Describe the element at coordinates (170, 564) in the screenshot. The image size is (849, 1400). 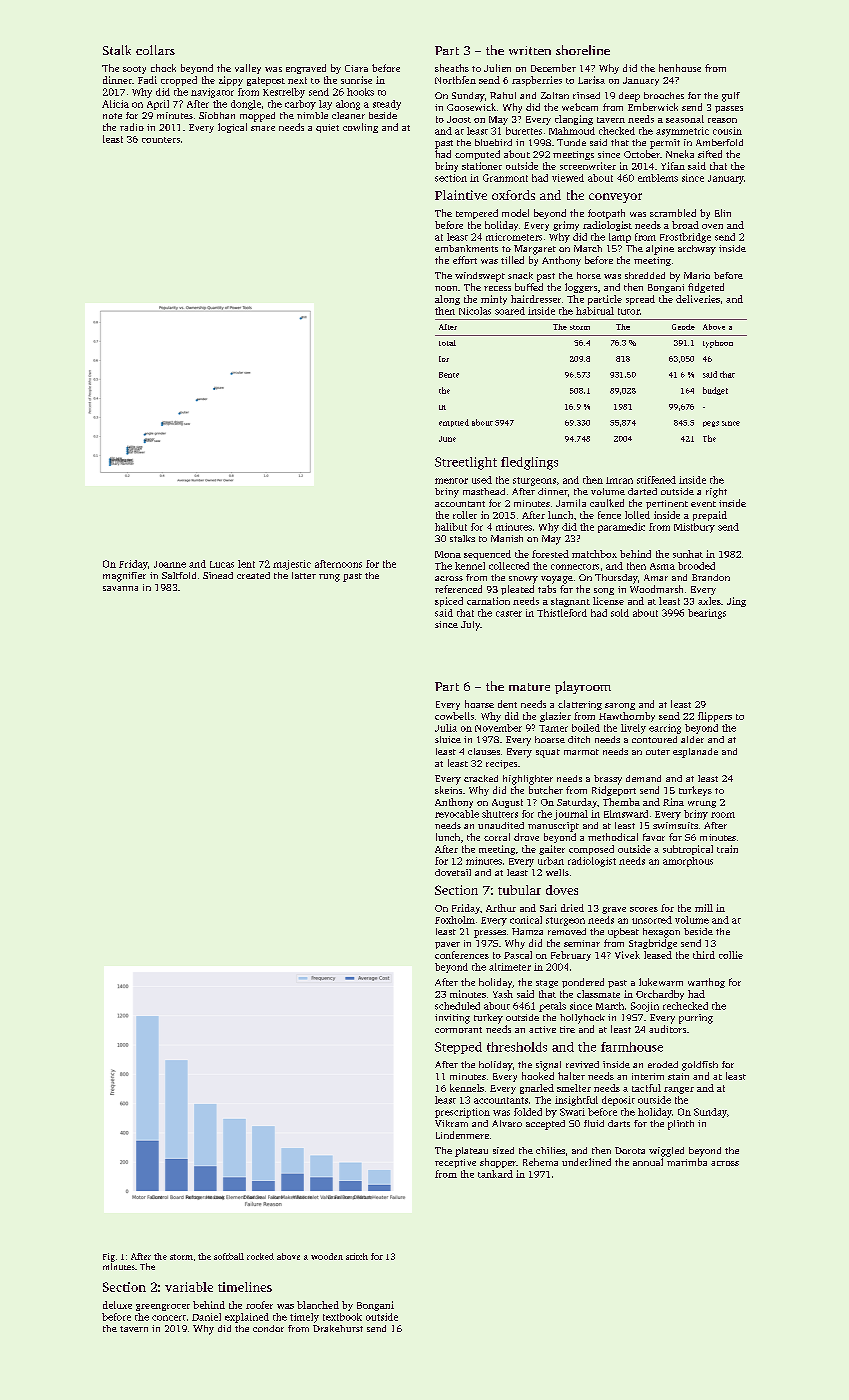
I see `Joanne` at that location.
